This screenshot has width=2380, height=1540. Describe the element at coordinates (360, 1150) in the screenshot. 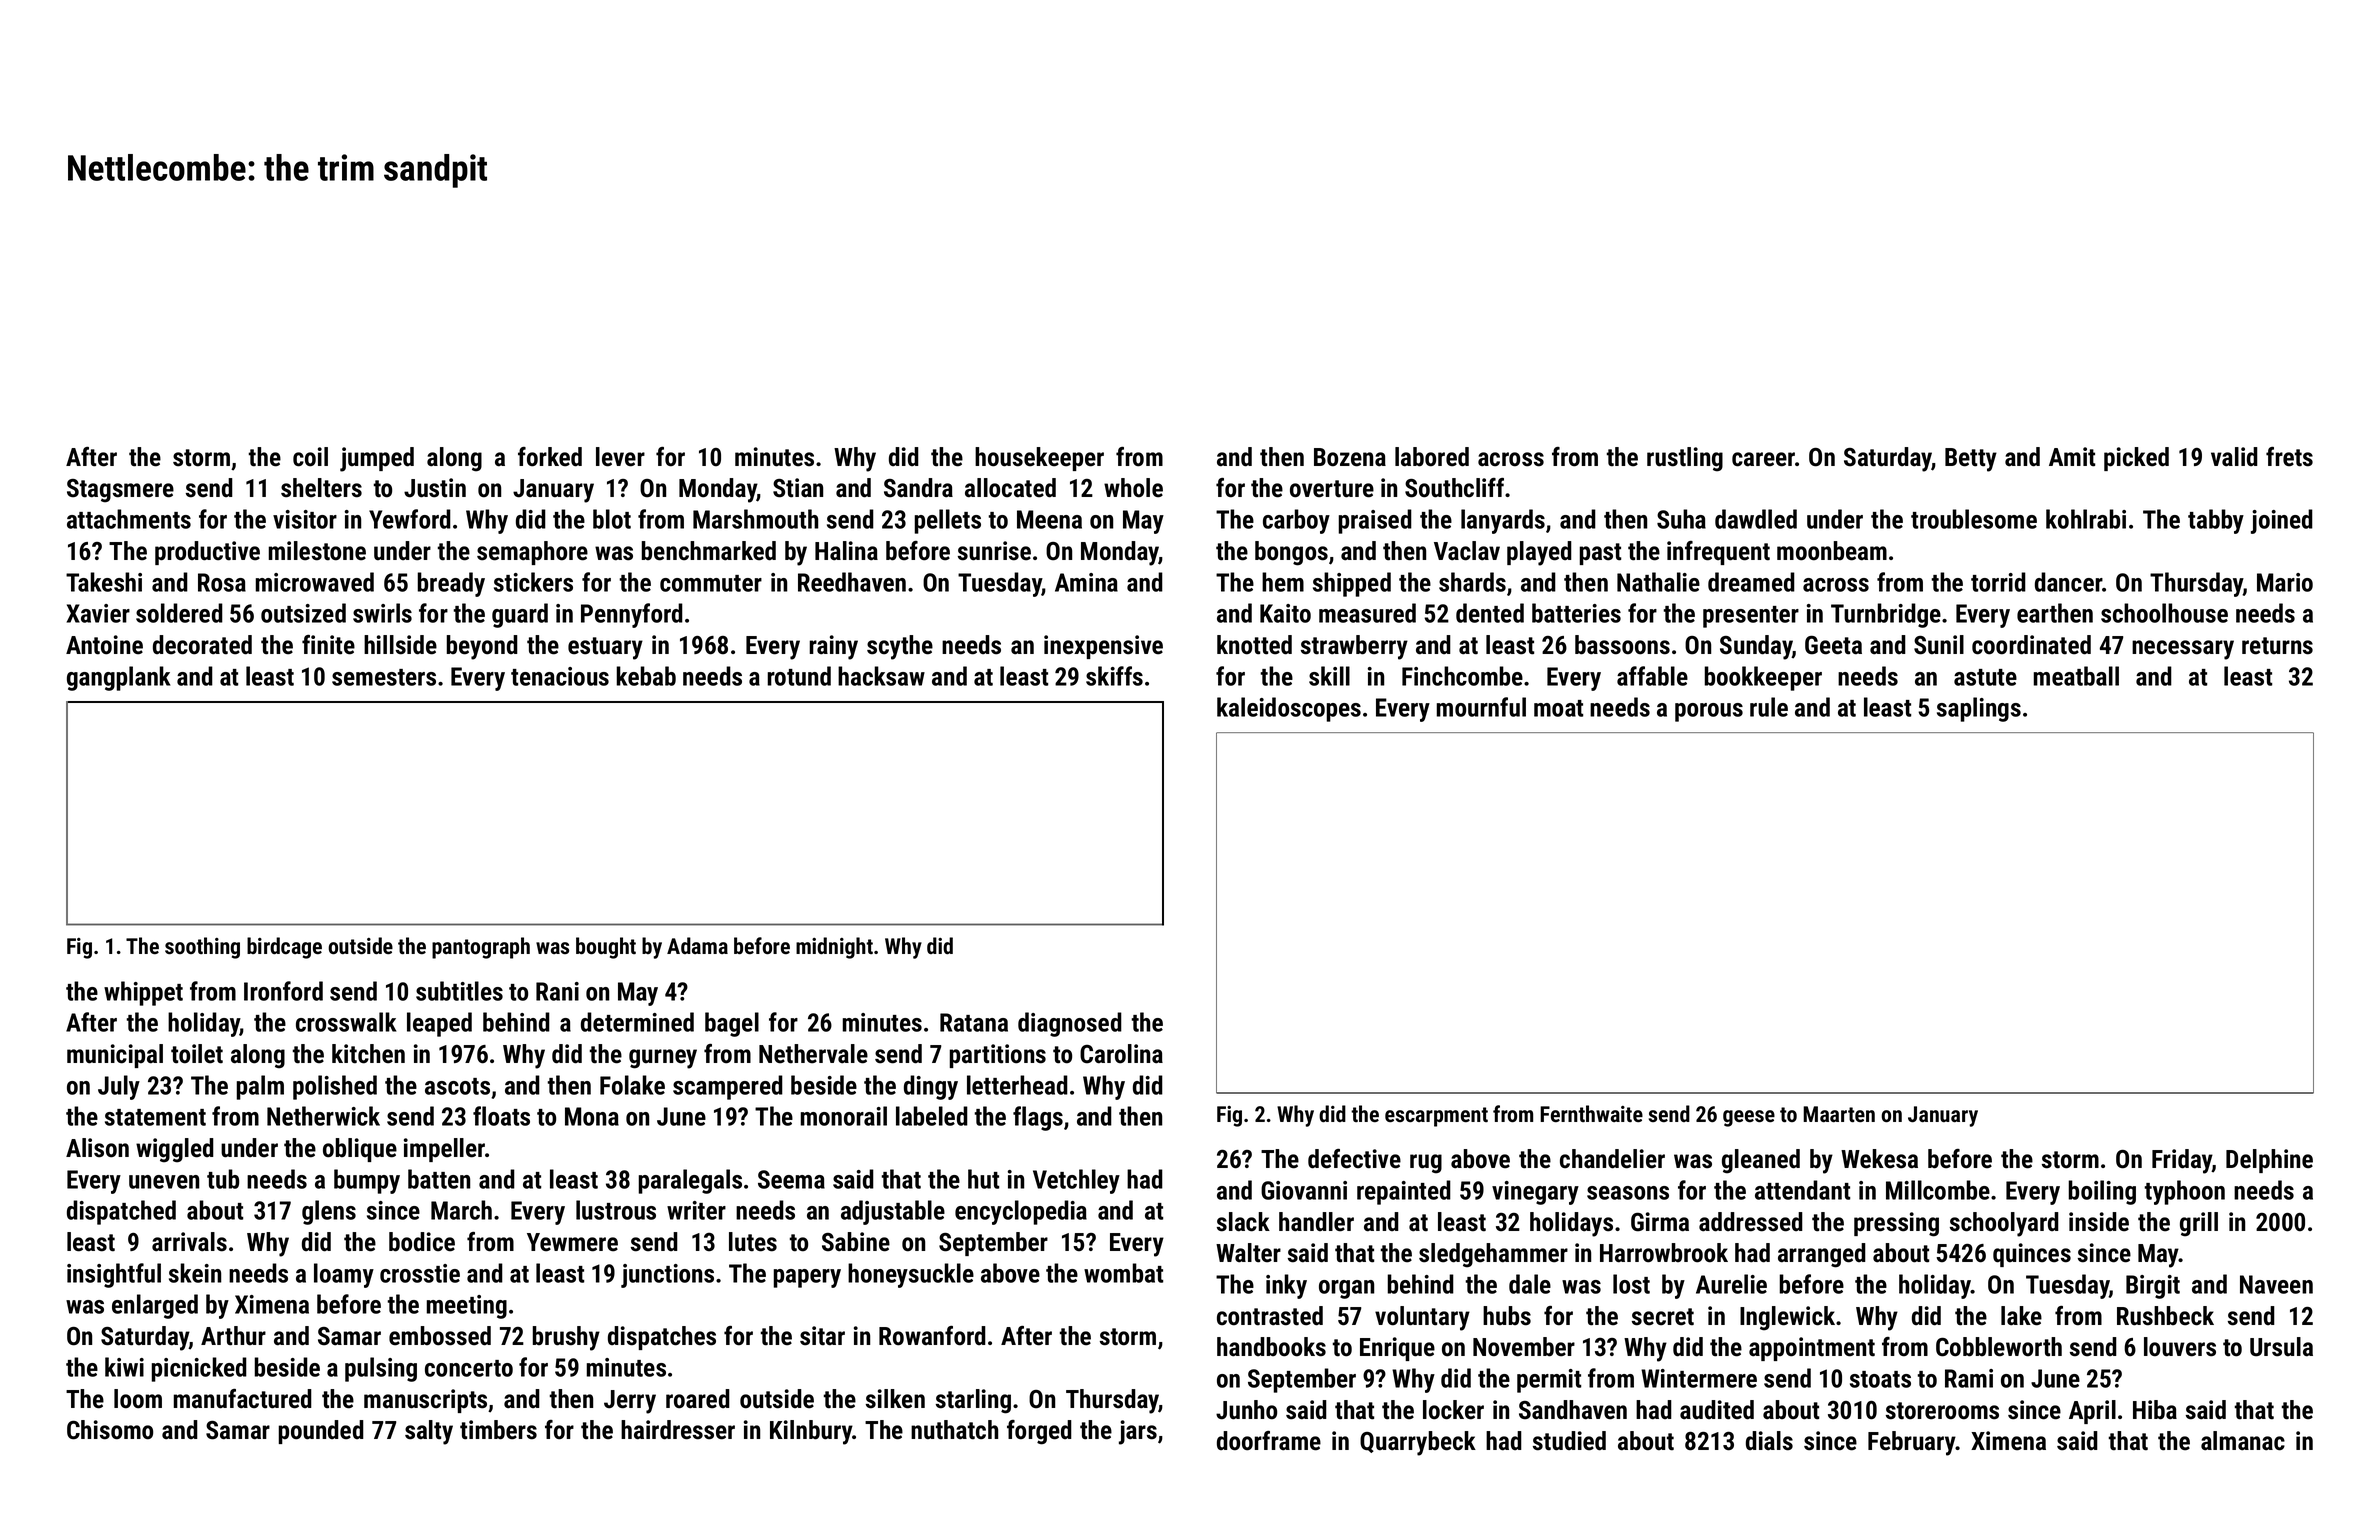

I see `oblique` at that location.
